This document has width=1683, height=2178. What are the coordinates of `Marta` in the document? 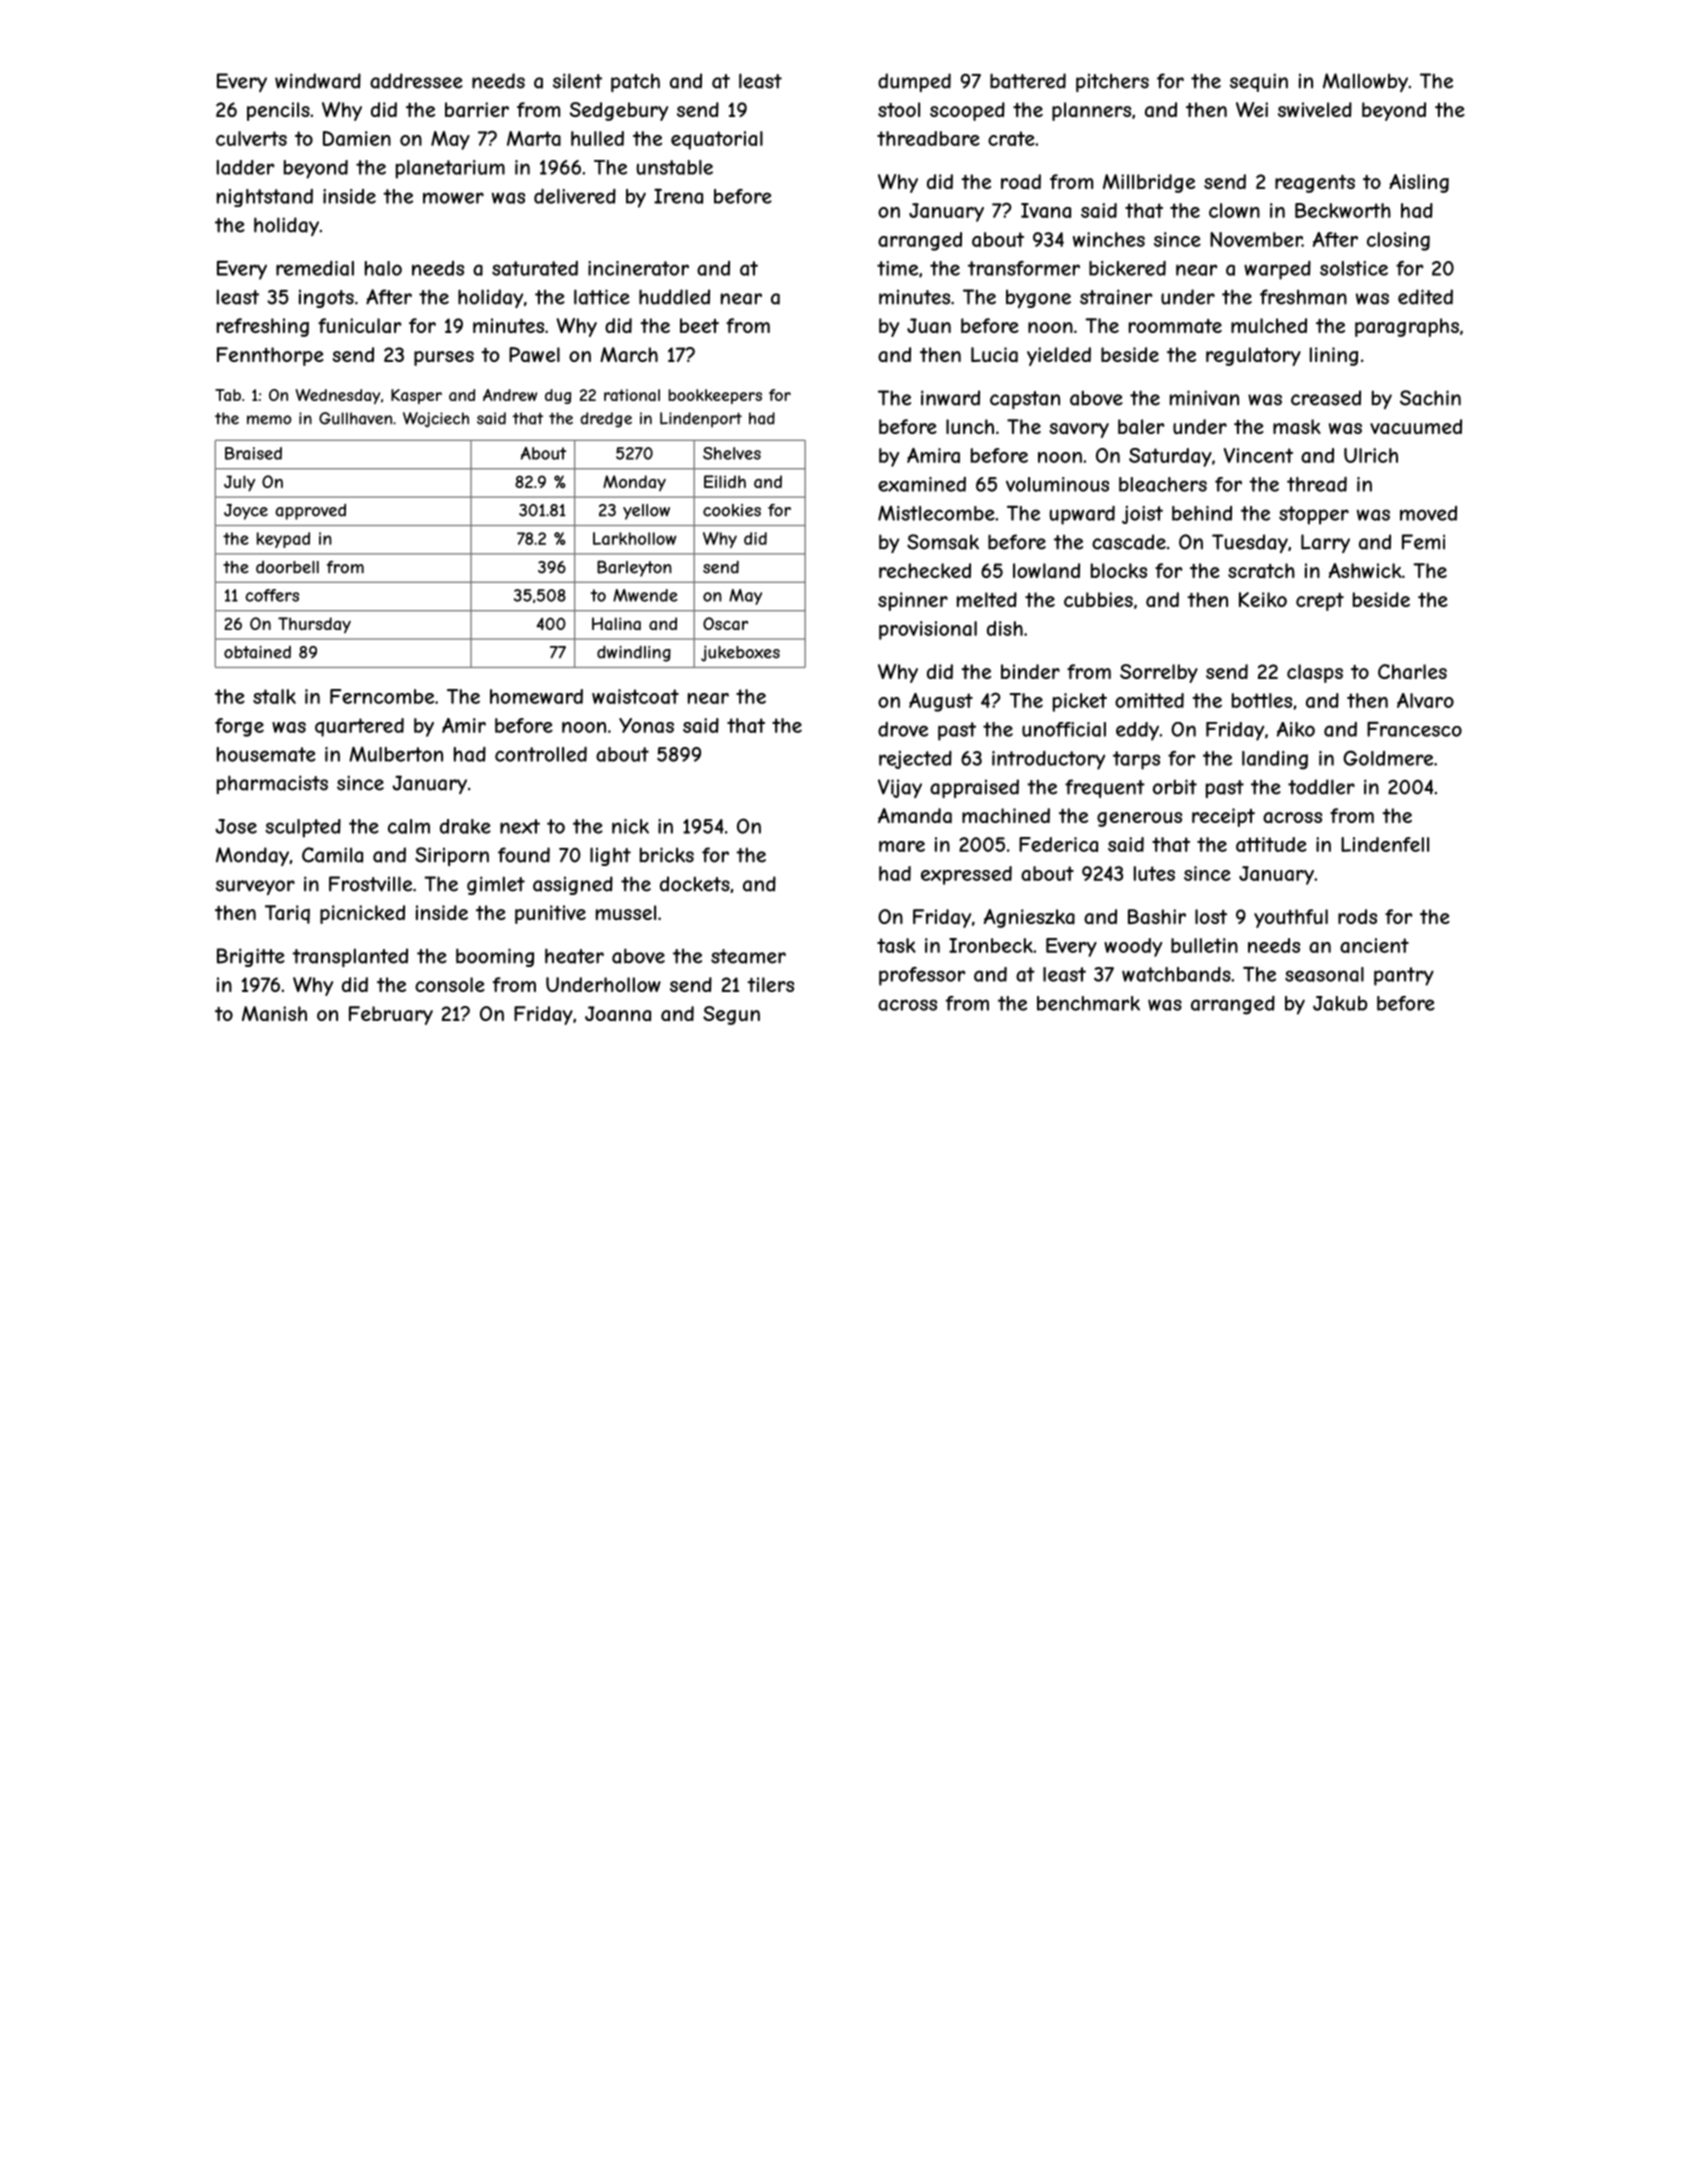 It's located at (534, 138).
